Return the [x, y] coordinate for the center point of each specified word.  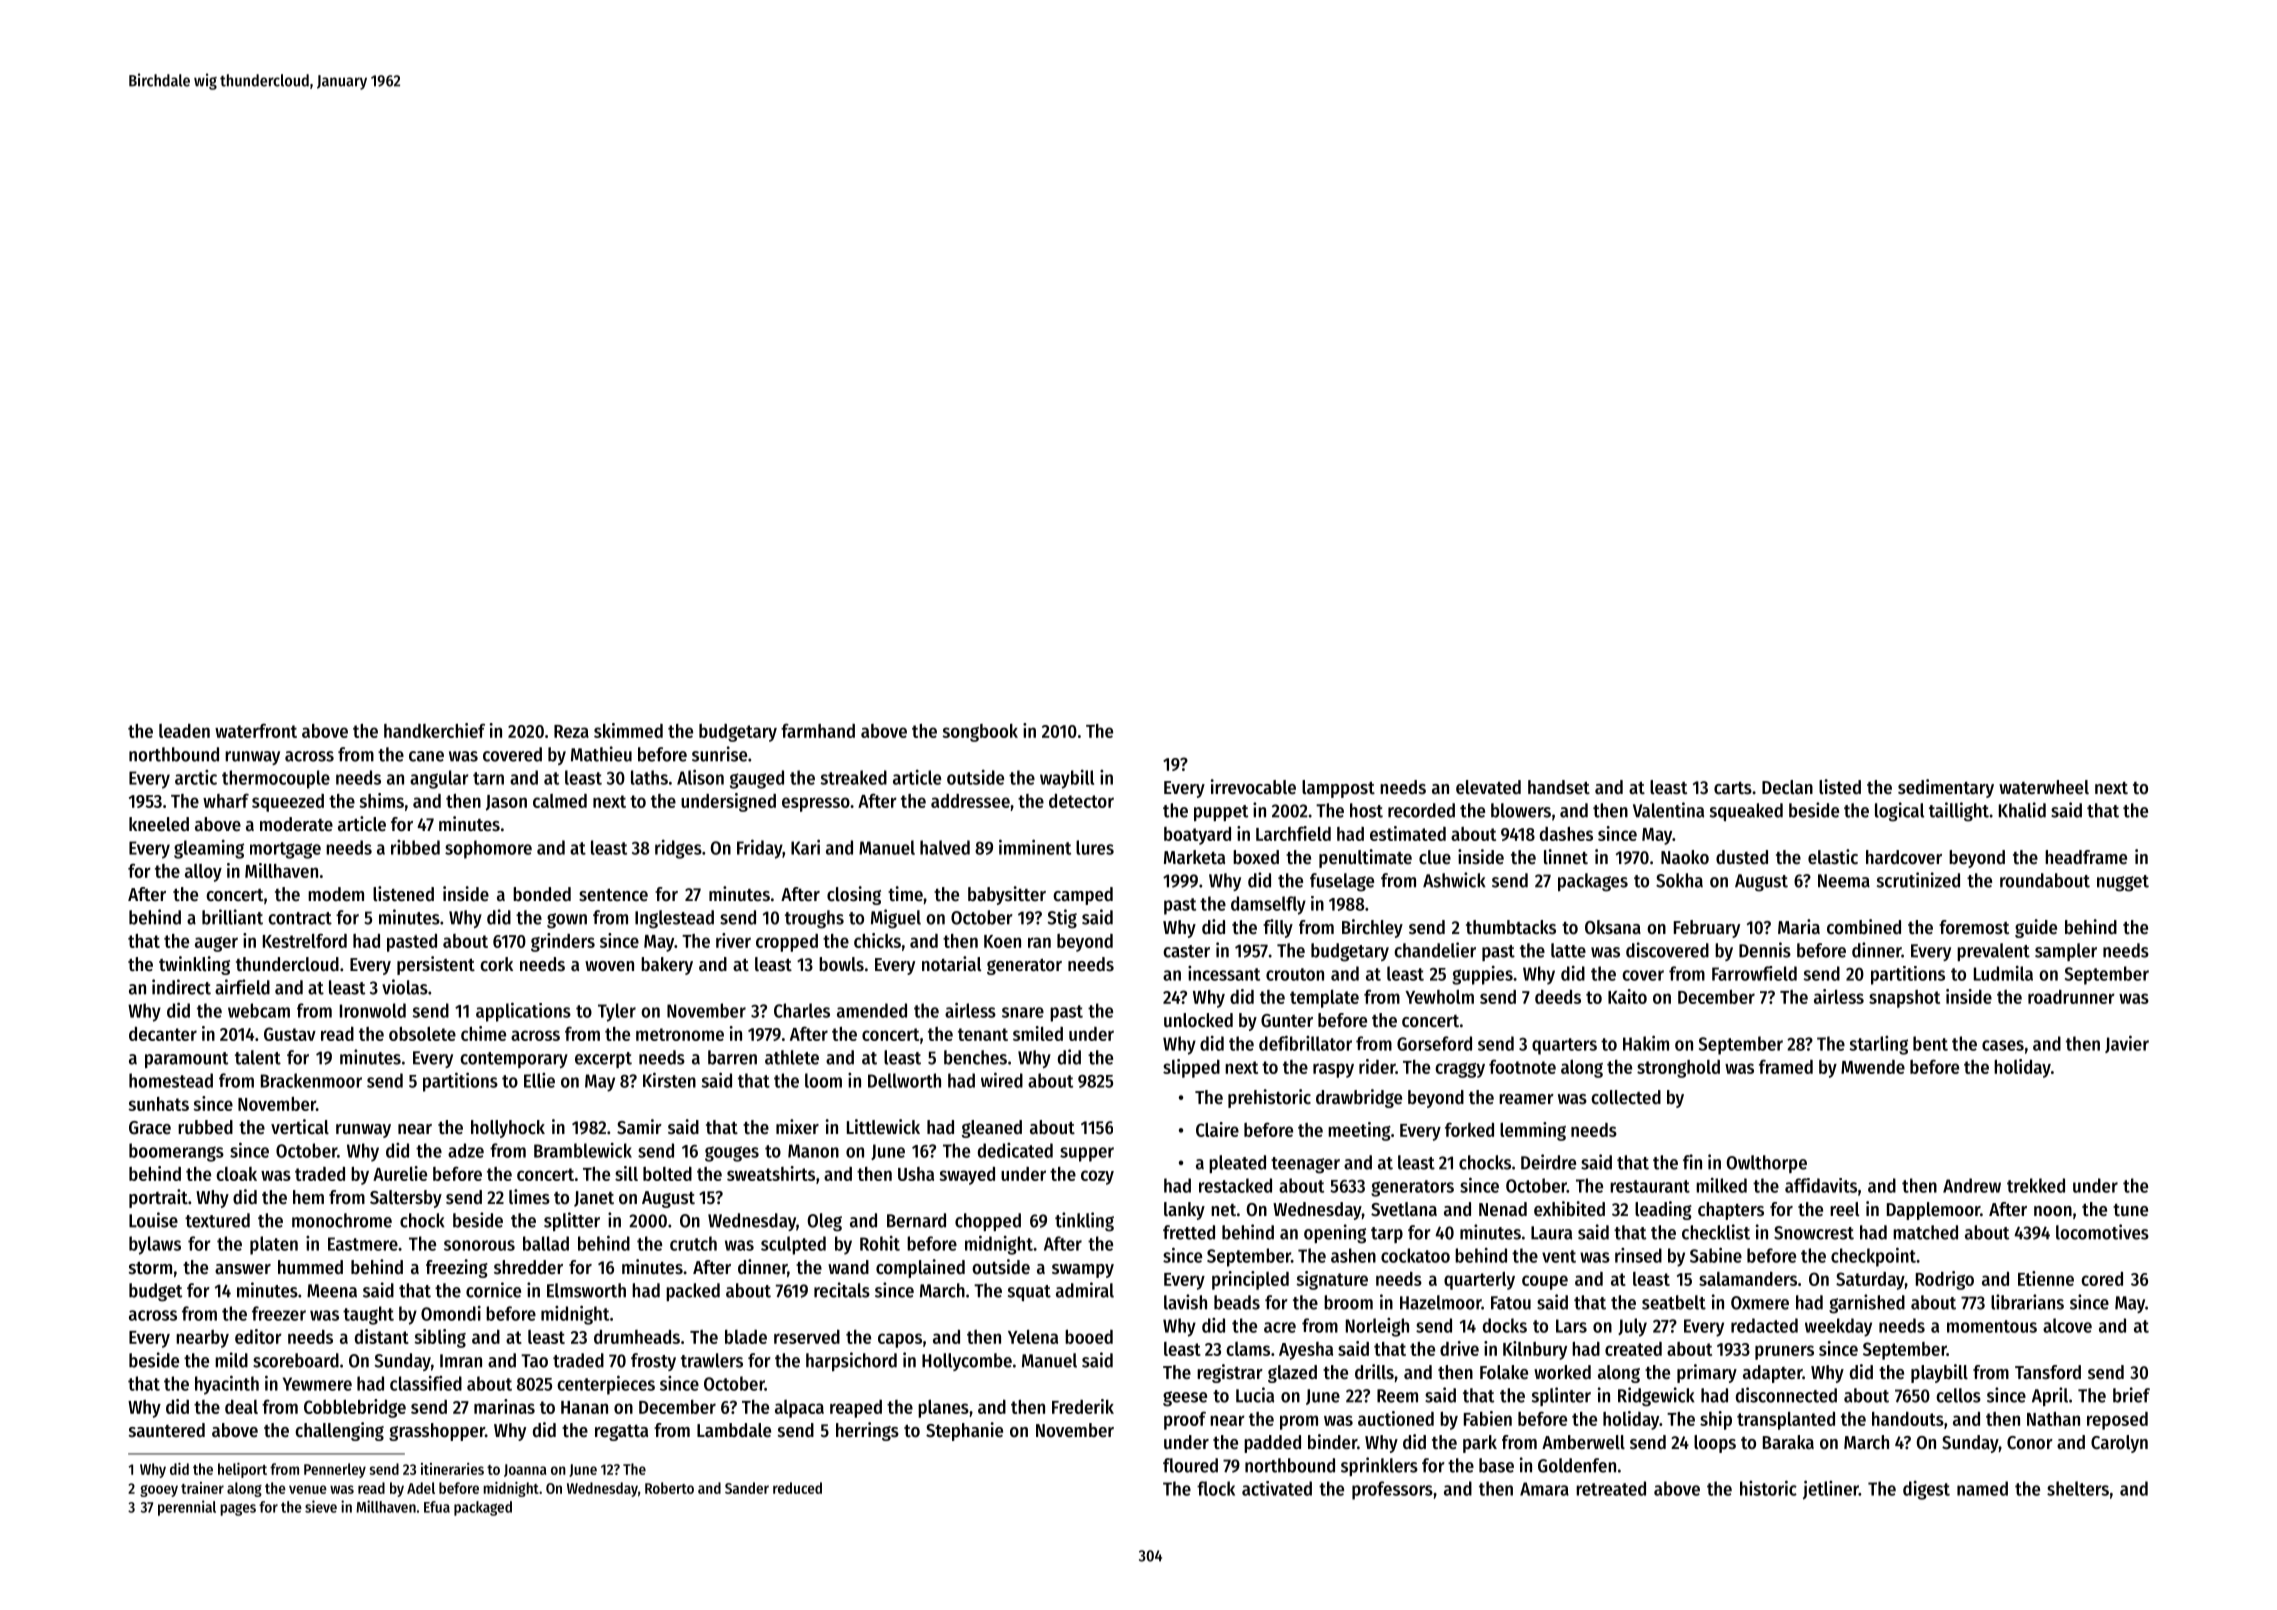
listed [1840, 787]
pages [238, 1509]
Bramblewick [583, 1150]
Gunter [1287, 1021]
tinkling [1084, 1222]
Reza [571, 731]
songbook [980, 733]
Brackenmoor [311, 1080]
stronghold [1678, 1069]
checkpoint [1873, 1257]
